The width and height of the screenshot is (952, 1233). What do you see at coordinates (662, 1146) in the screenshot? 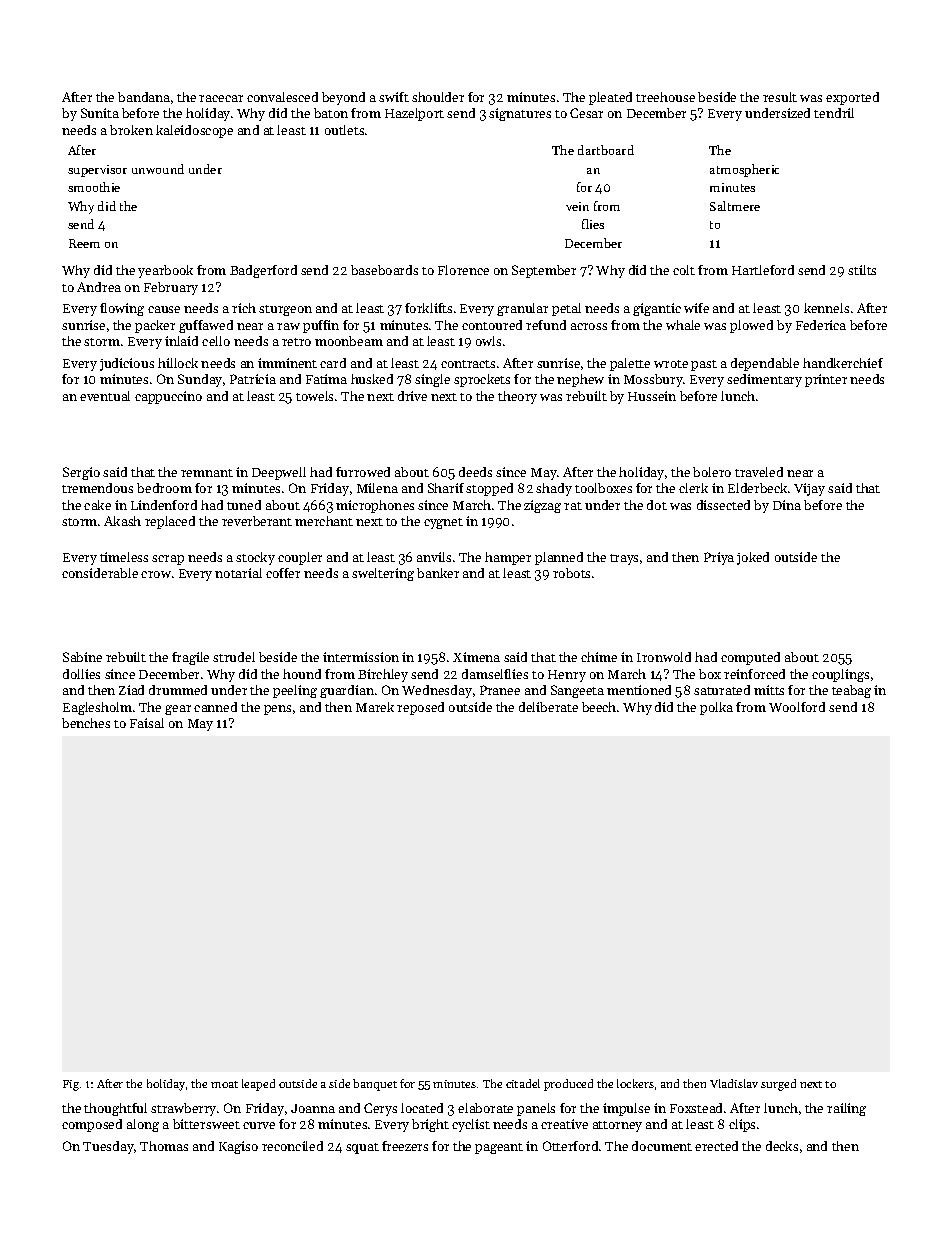
I see `document` at bounding box center [662, 1146].
